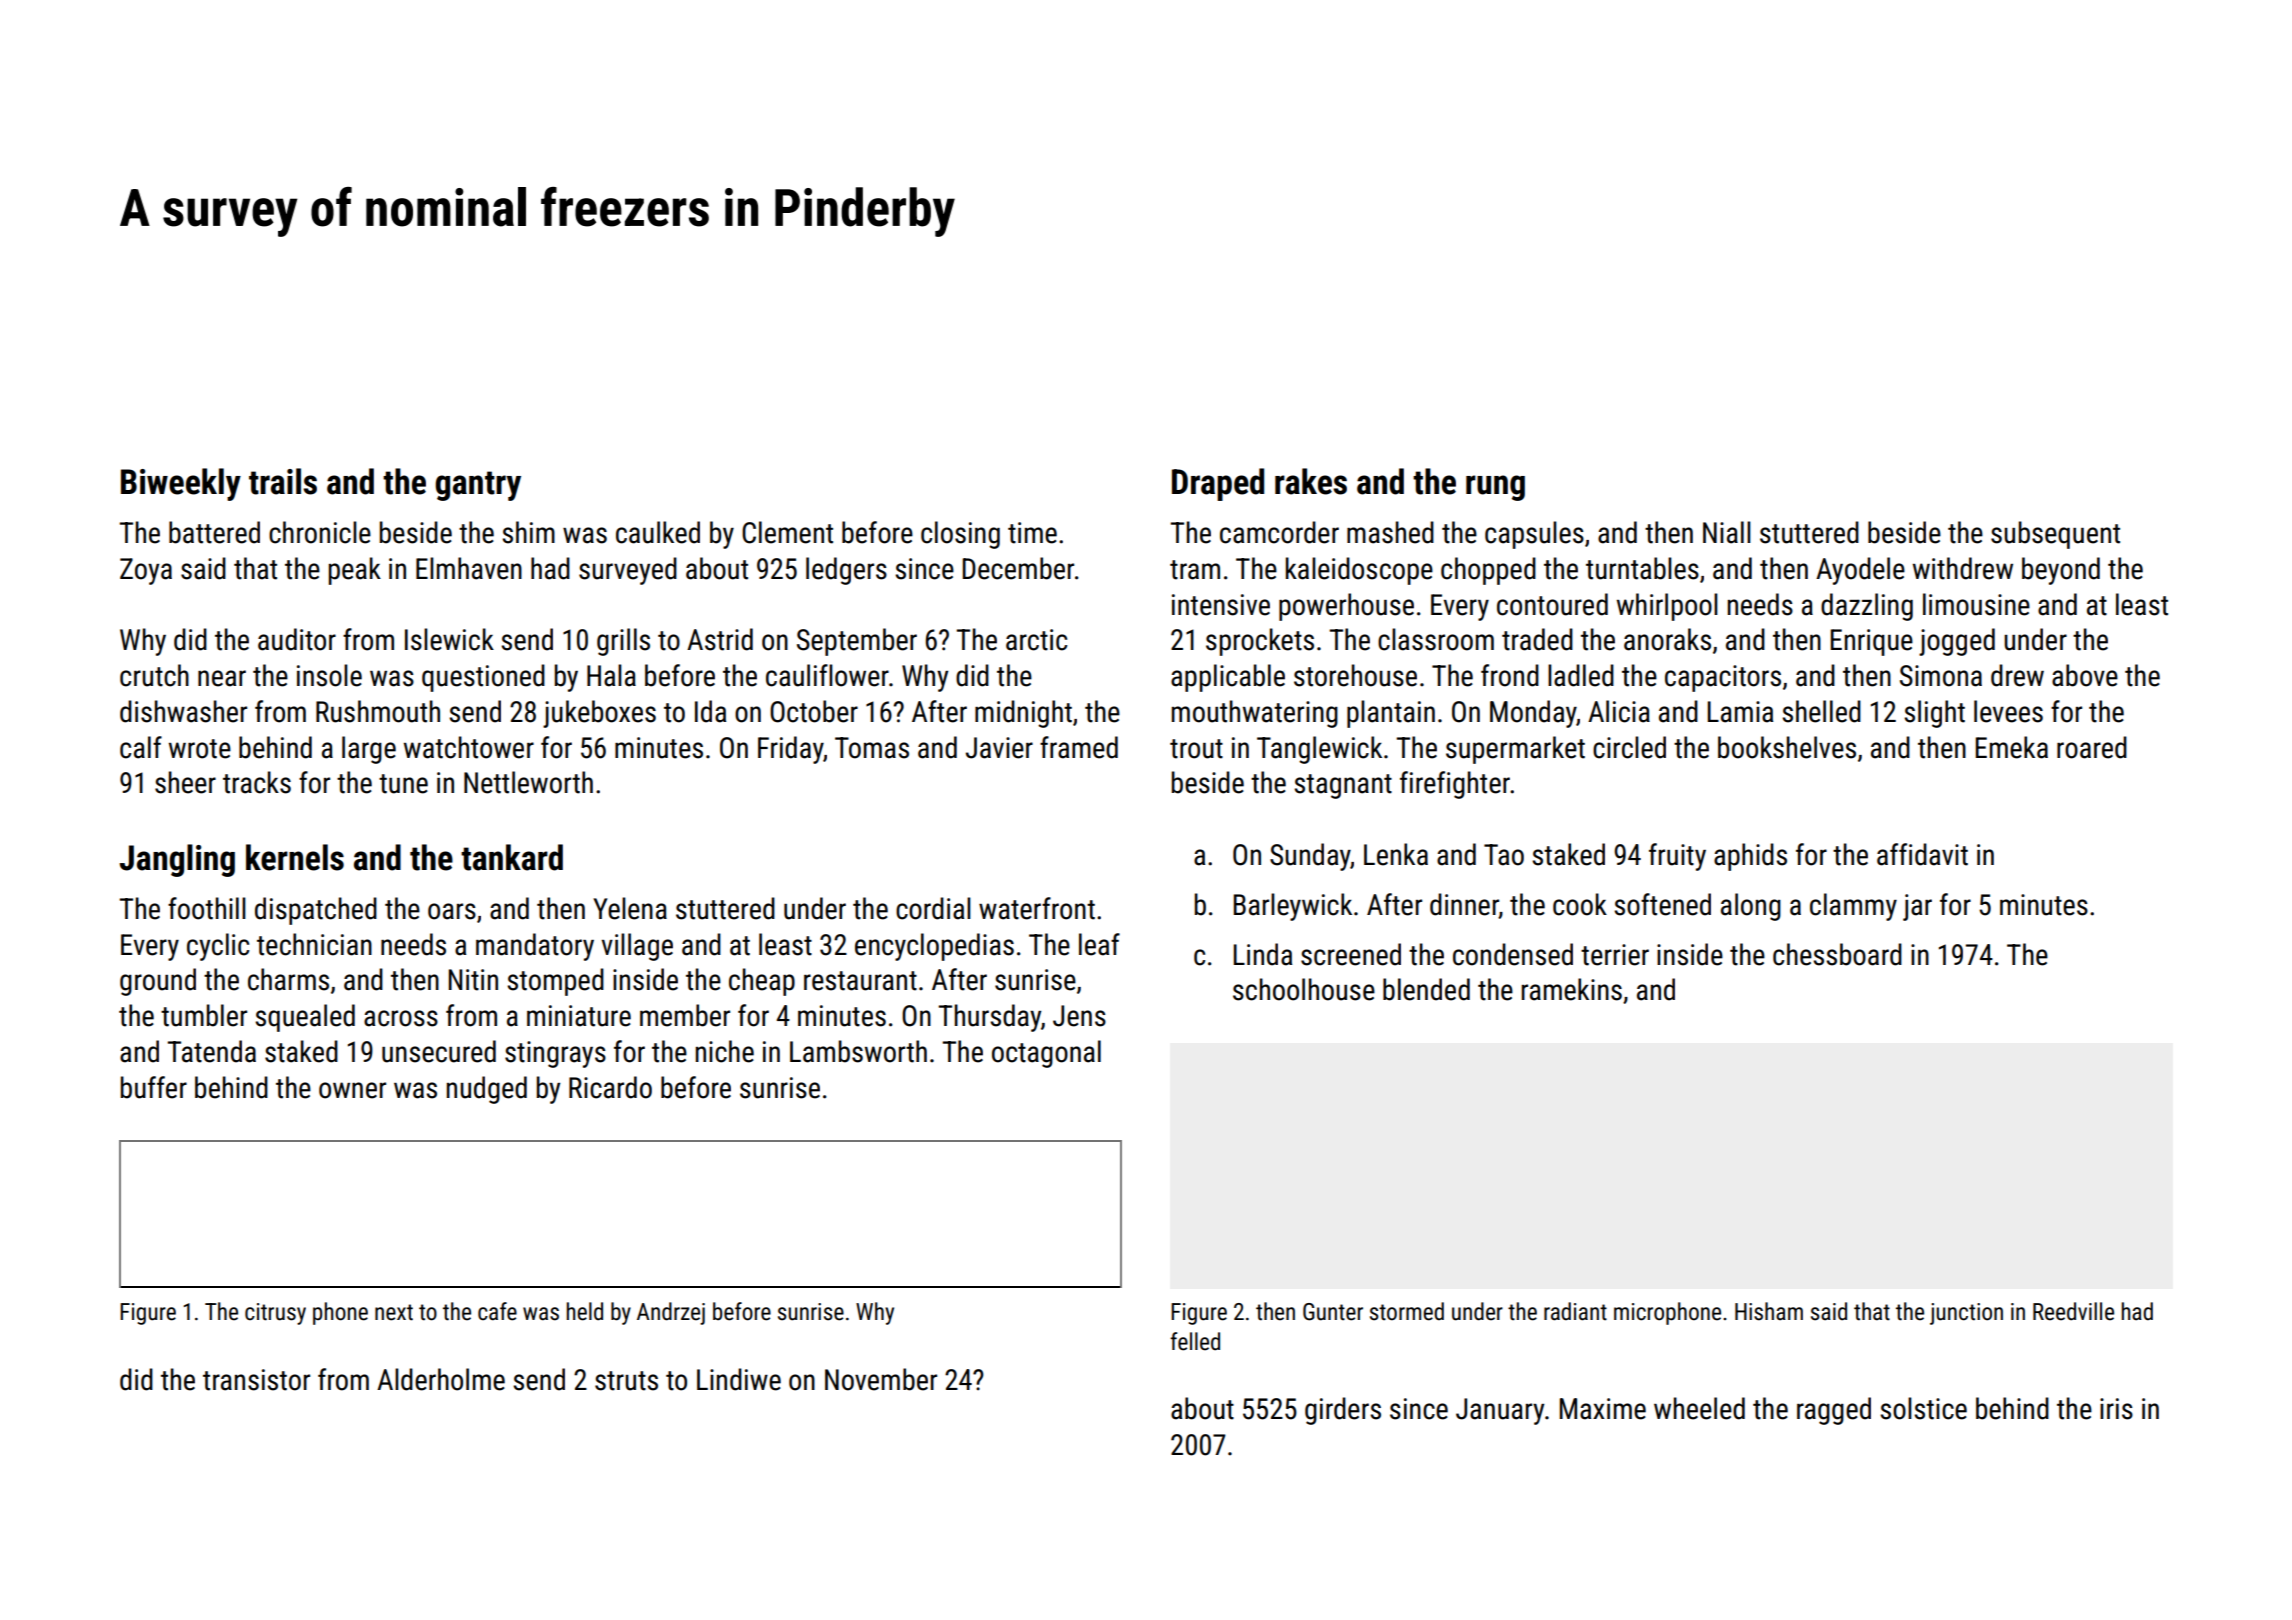  Describe the element at coordinates (1922, 854) in the screenshot. I see `affidavit` at that location.
